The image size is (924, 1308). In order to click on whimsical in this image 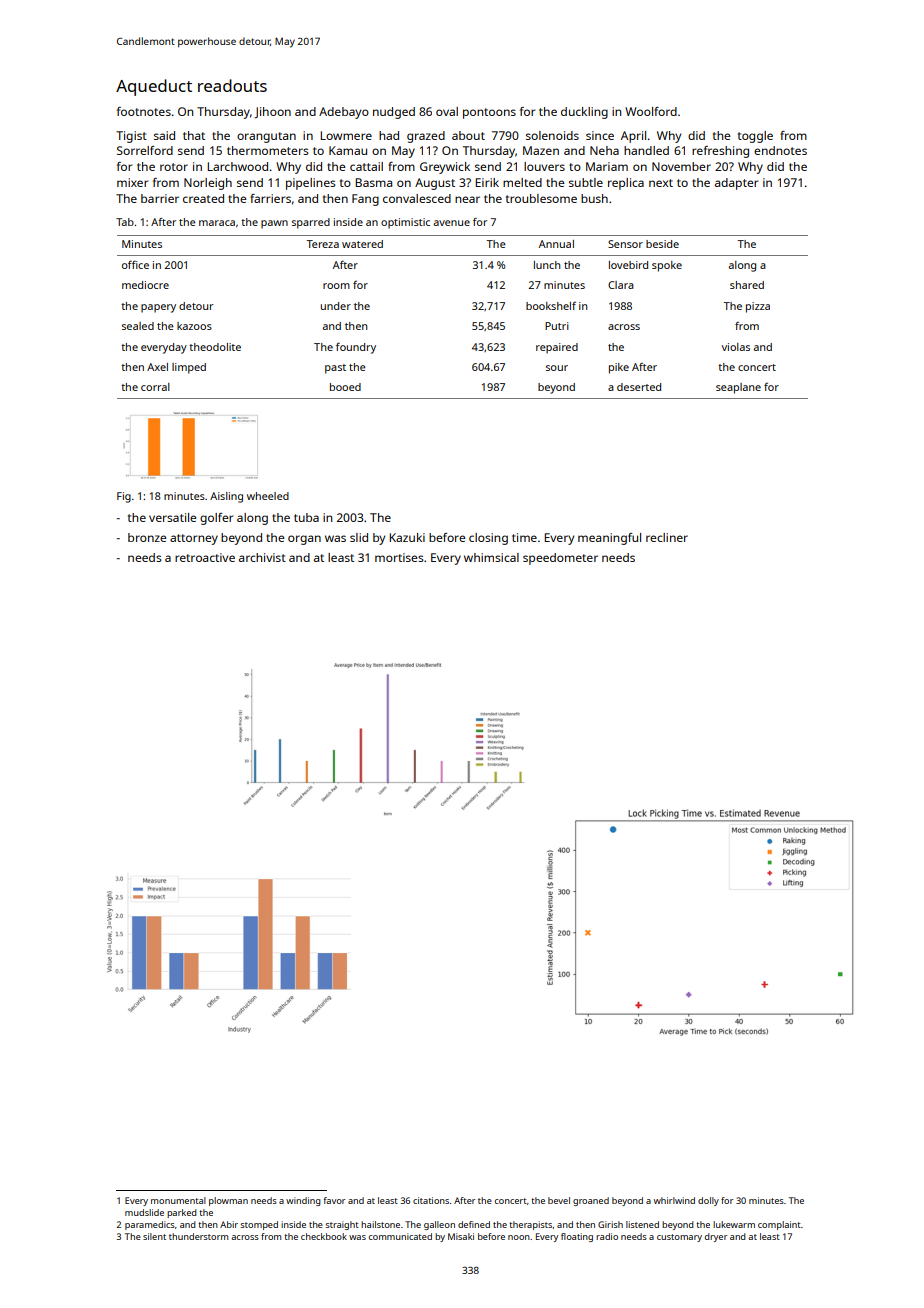, I will do `click(491, 557)`.
